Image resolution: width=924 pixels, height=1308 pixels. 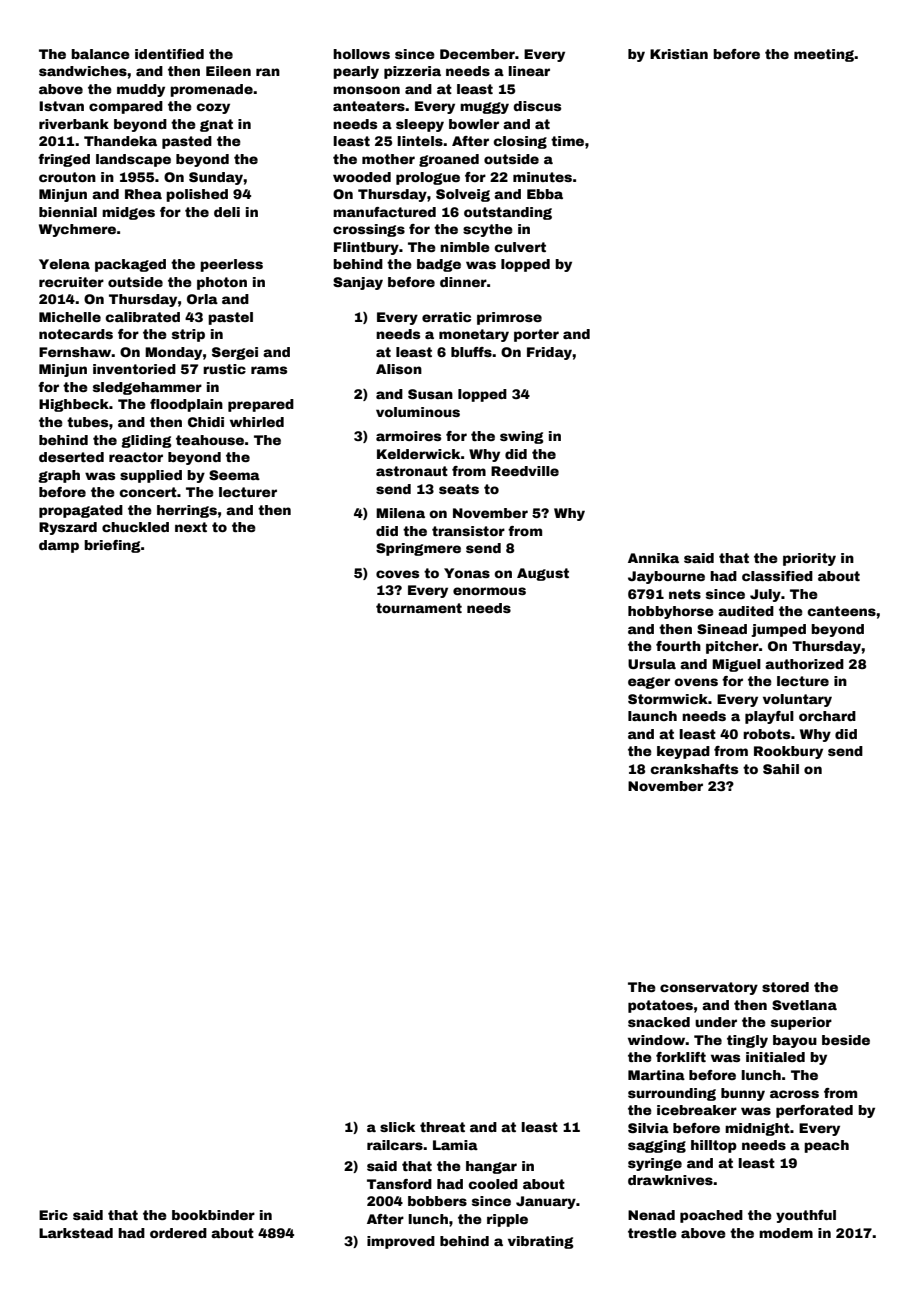 What do you see at coordinates (529, 71) in the screenshot?
I see `linear` at bounding box center [529, 71].
